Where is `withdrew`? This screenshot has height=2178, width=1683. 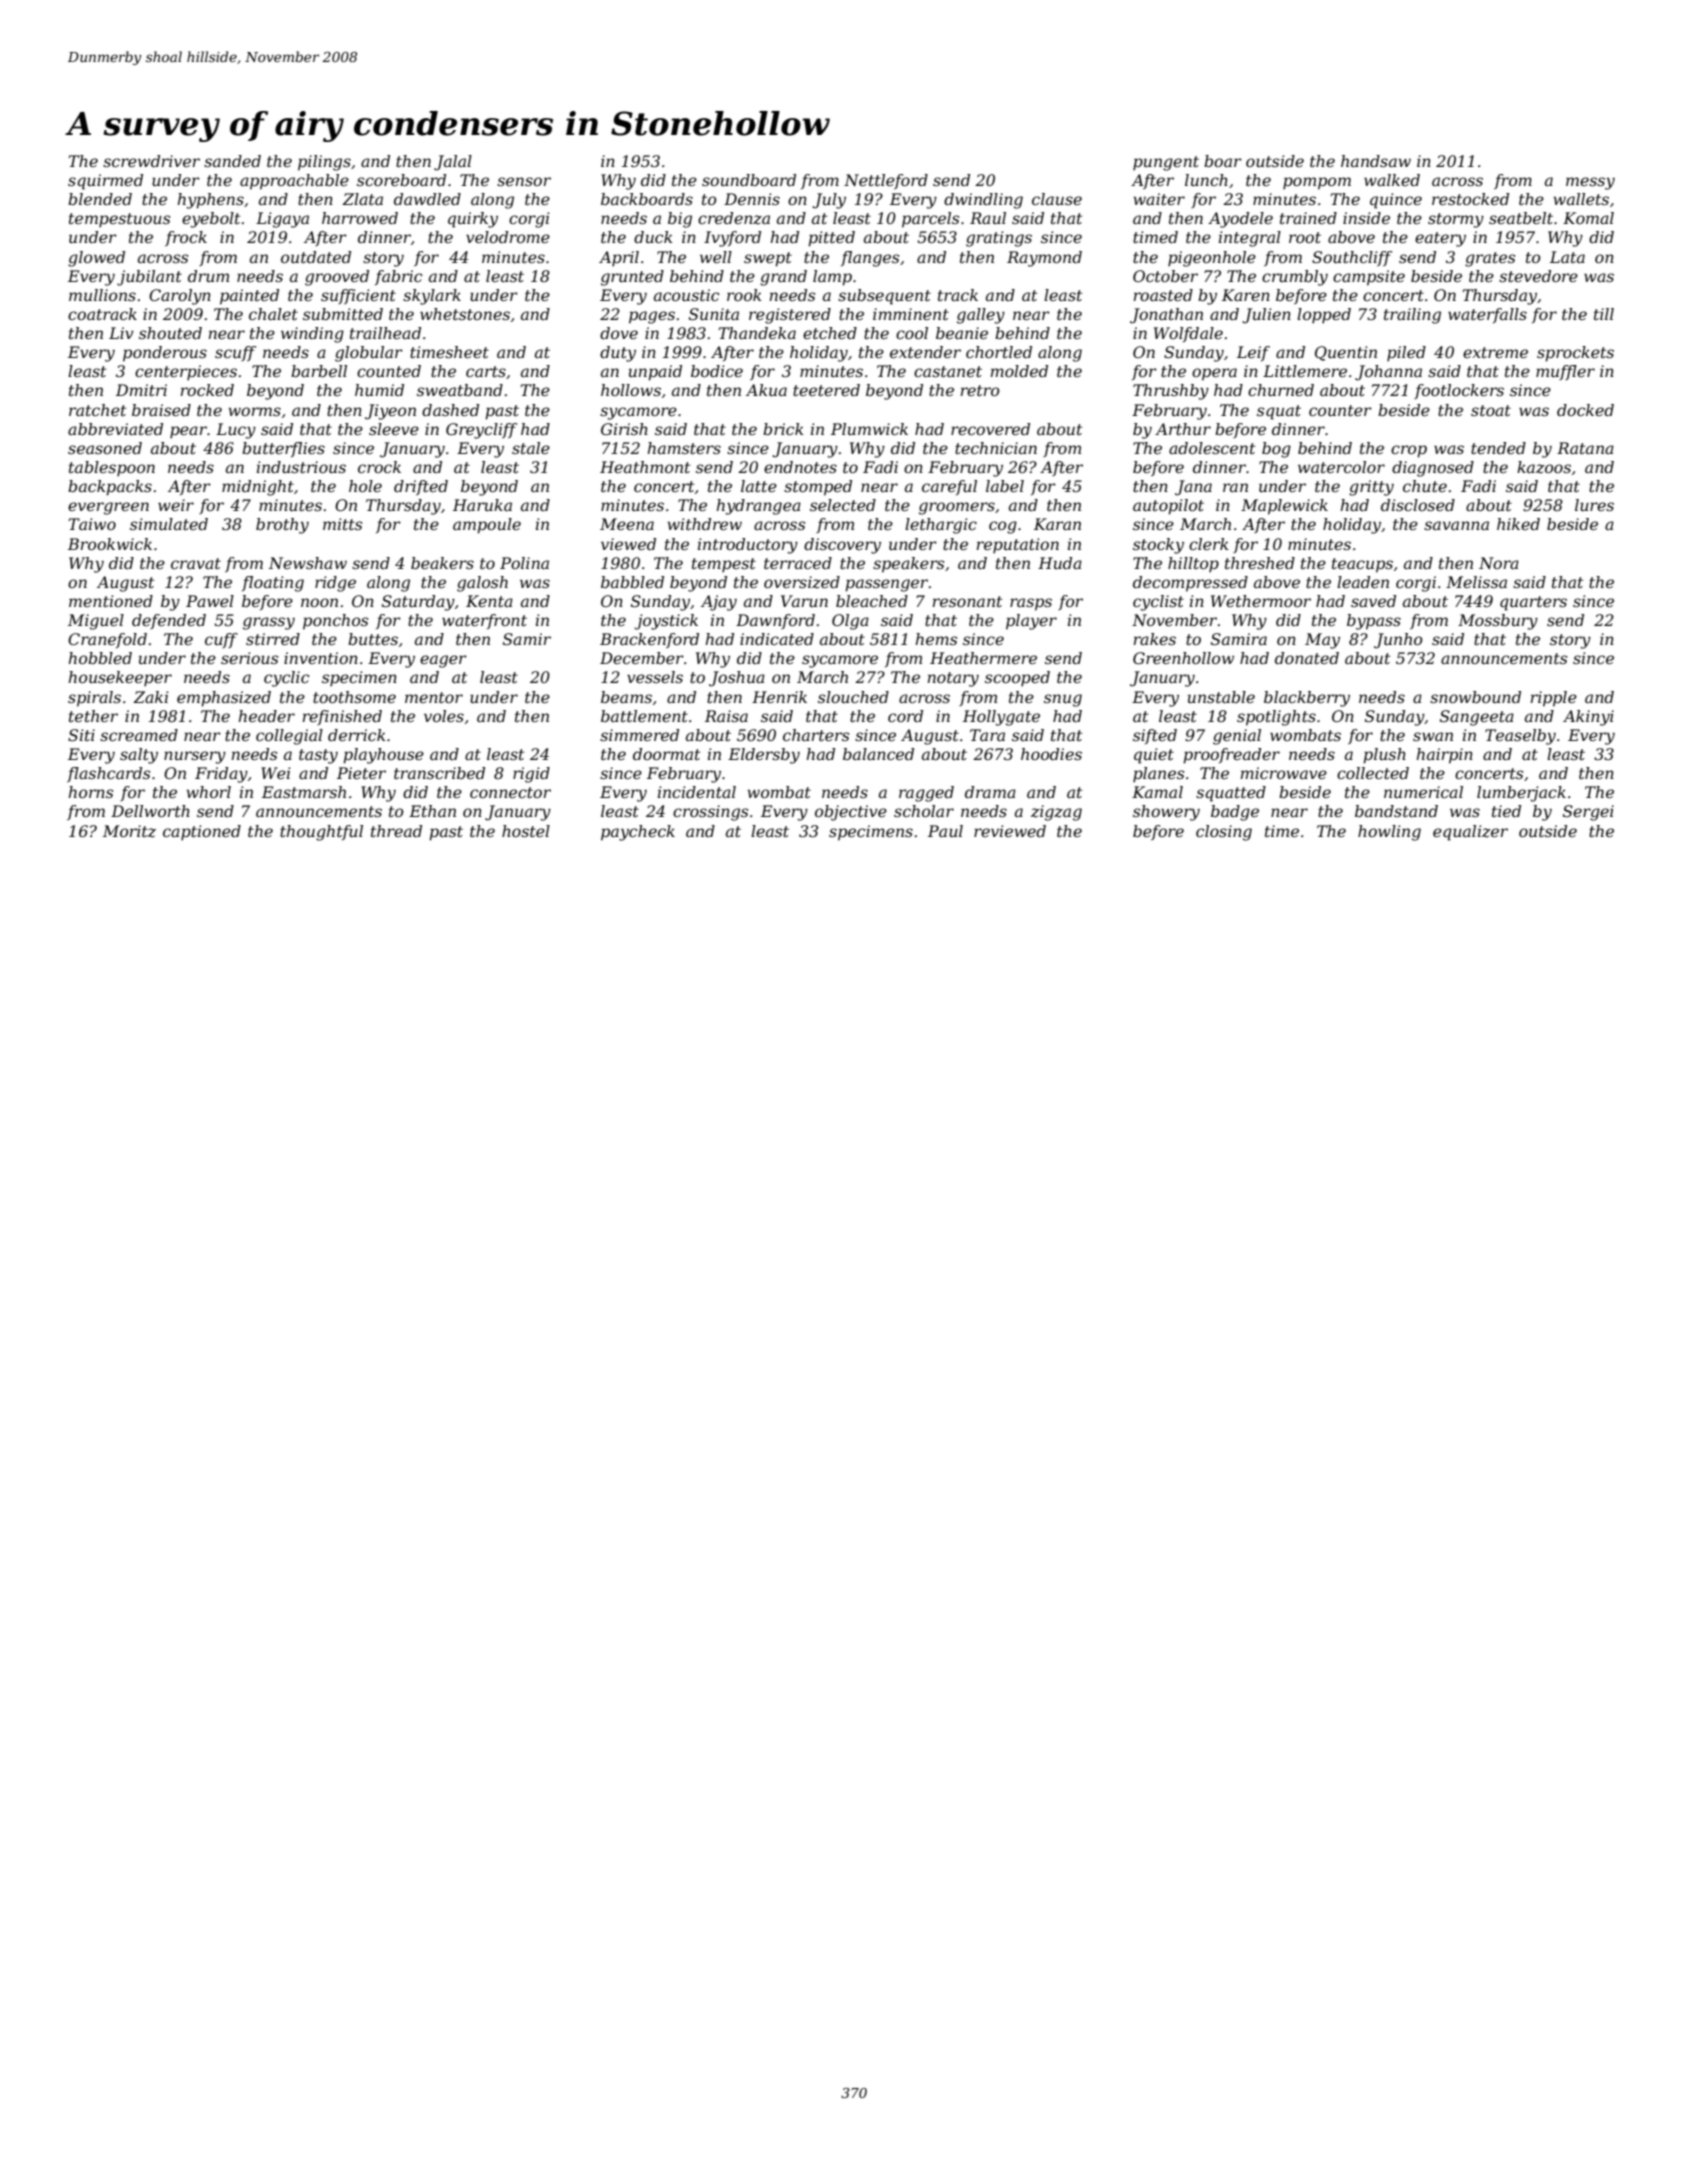 withdrew is located at coordinates (704, 524).
